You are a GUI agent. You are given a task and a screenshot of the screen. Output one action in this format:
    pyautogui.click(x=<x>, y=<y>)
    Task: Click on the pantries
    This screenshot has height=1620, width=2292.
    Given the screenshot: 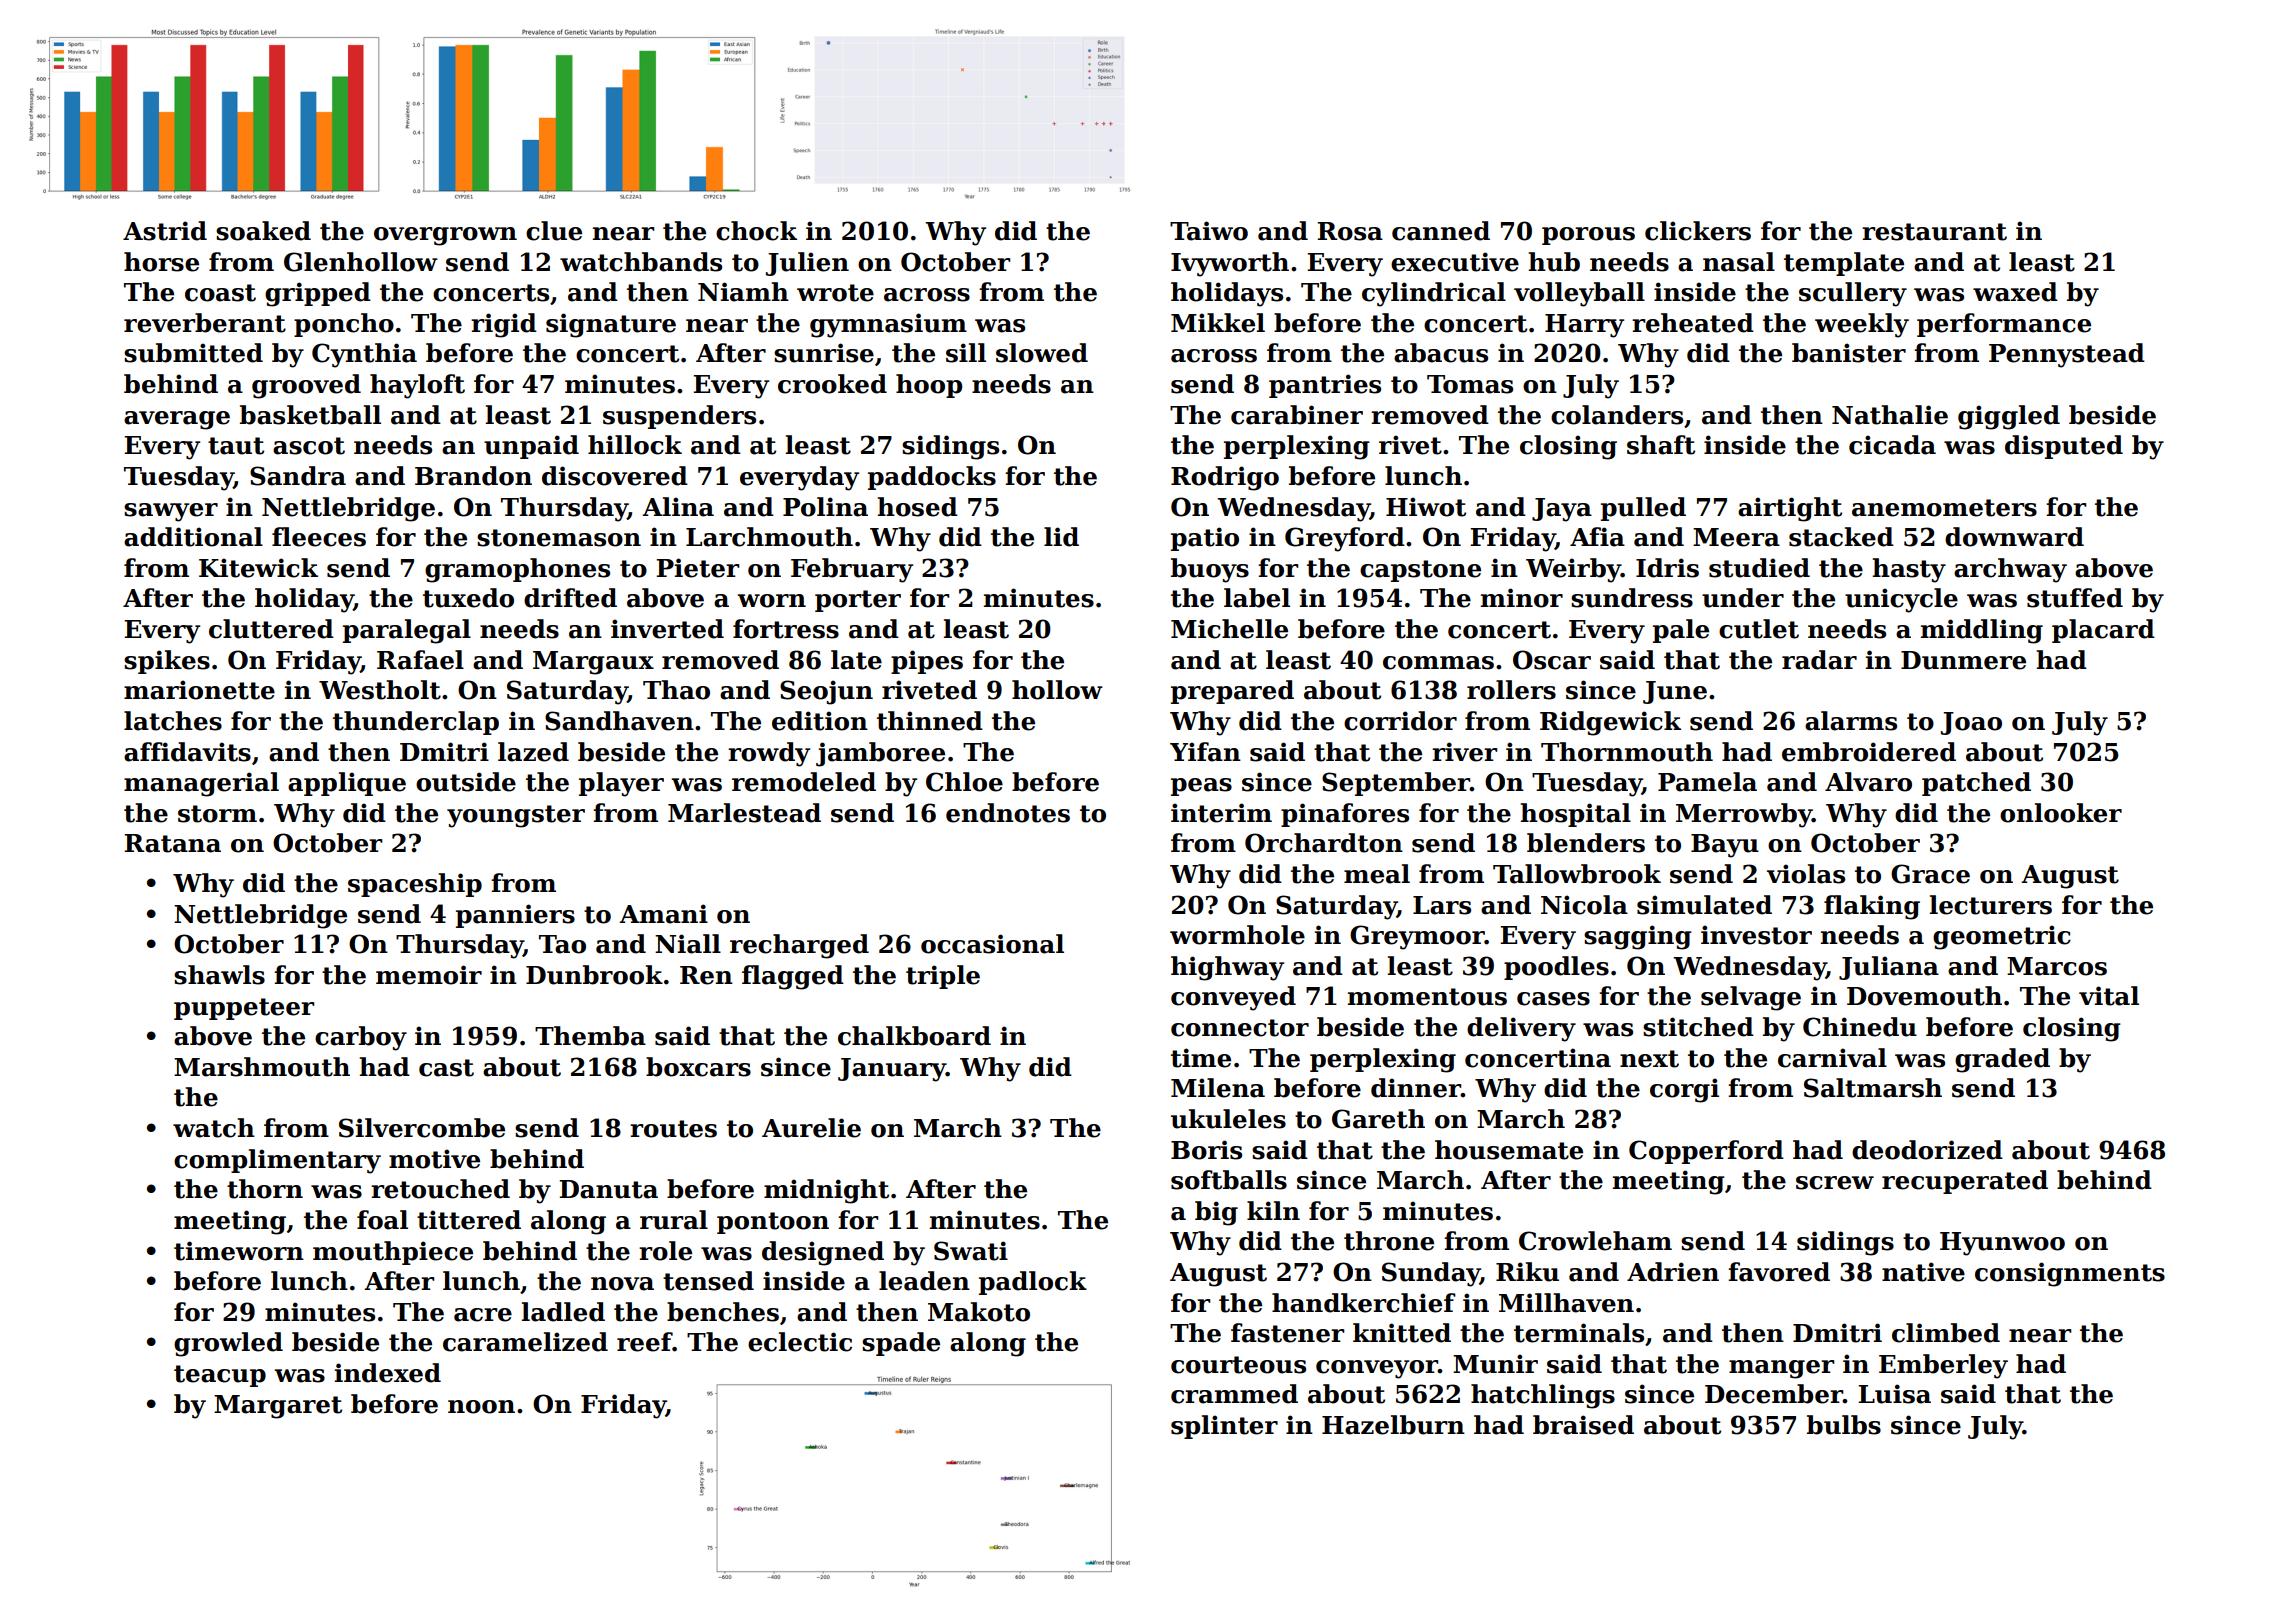 What is the action you would take?
    pyautogui.click(x=1325, y=386)
